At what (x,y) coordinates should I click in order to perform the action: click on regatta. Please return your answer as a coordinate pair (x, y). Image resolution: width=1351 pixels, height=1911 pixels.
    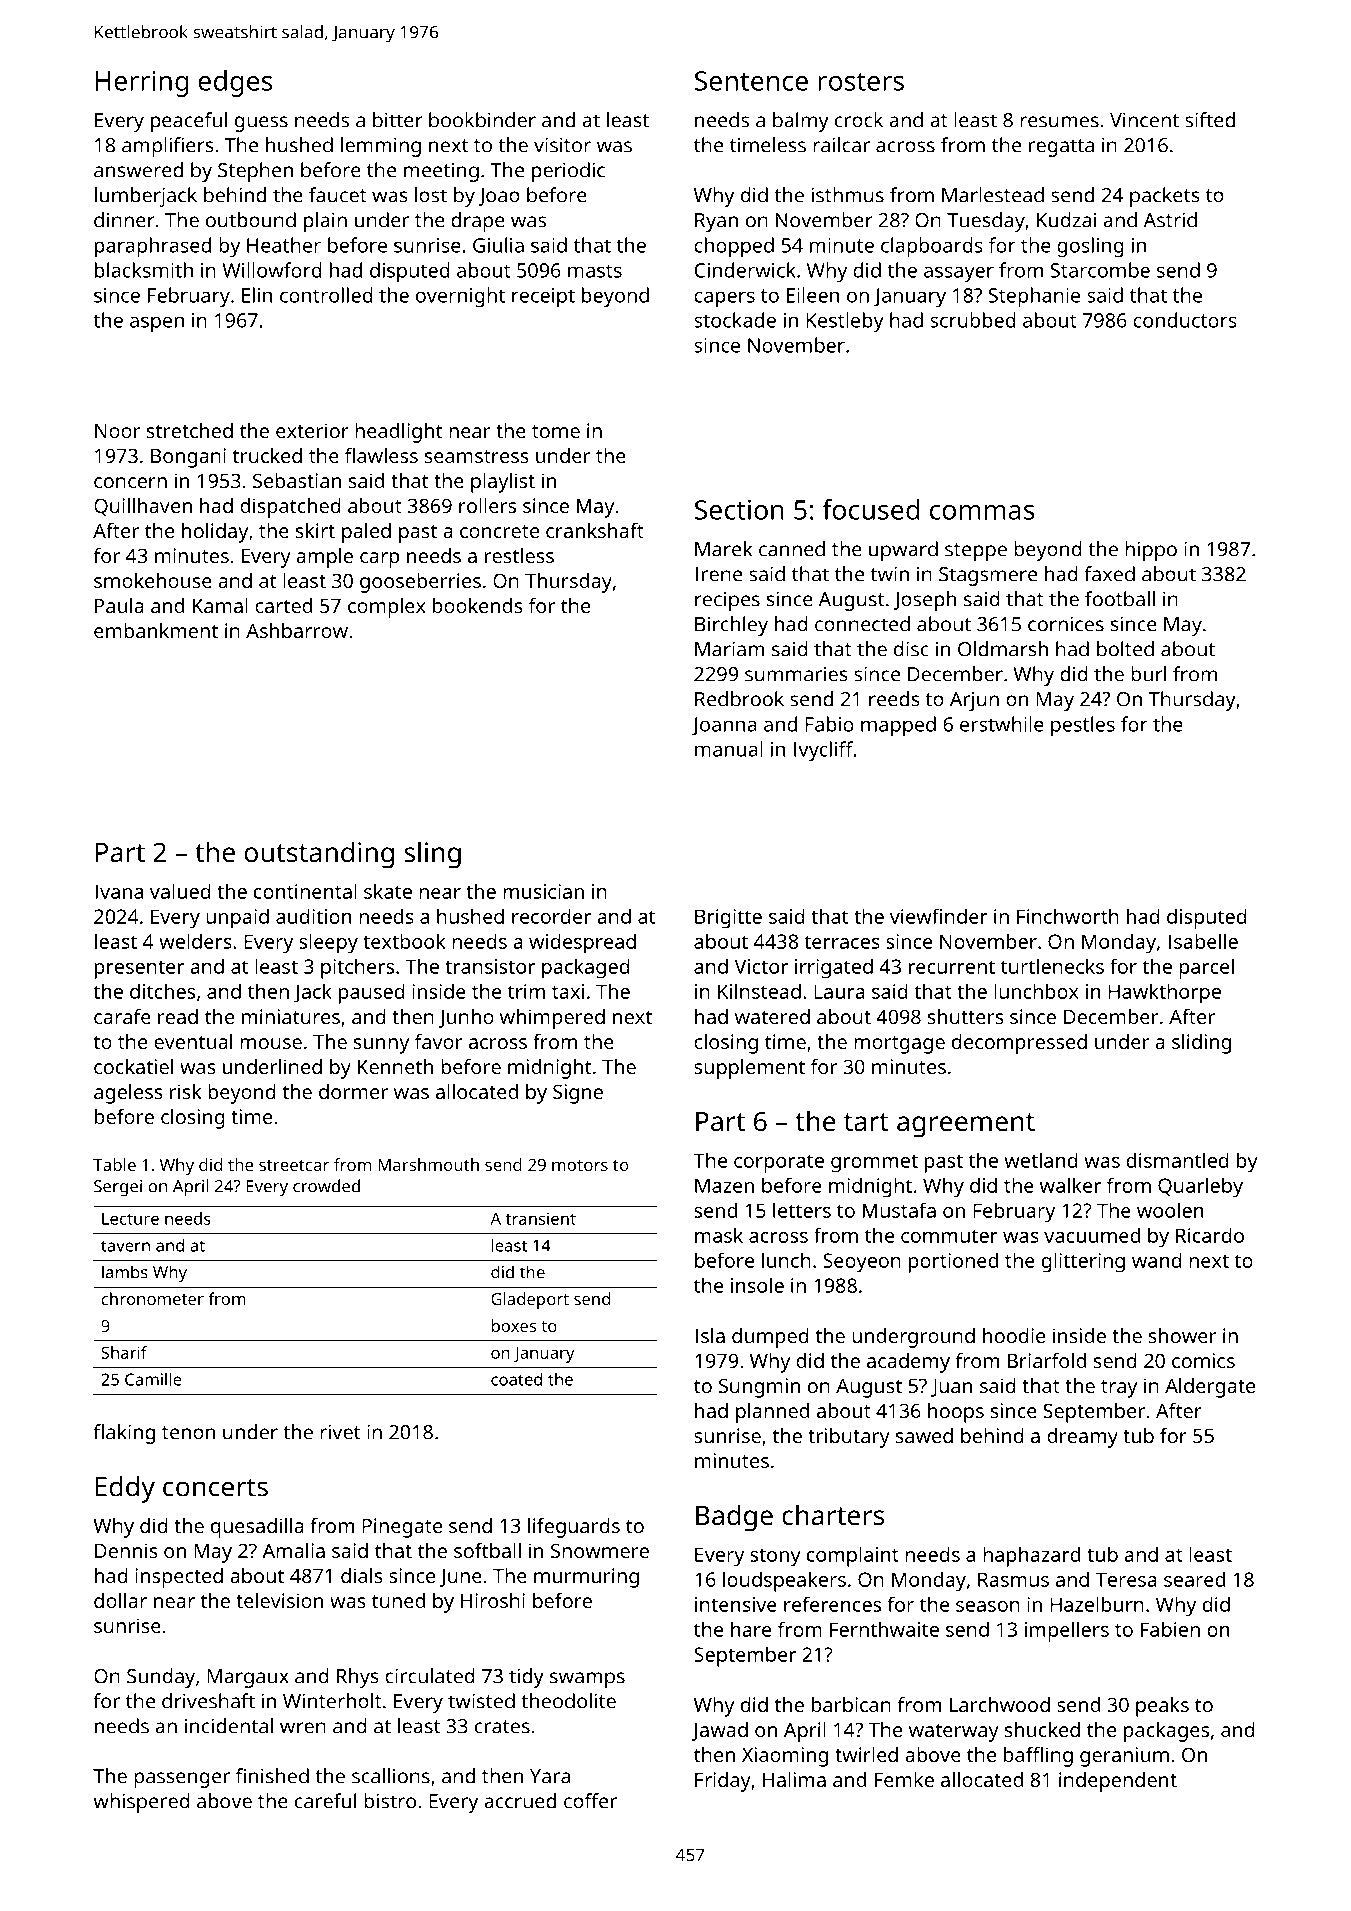
    Looking at the image, I should click on (1061, 148).
